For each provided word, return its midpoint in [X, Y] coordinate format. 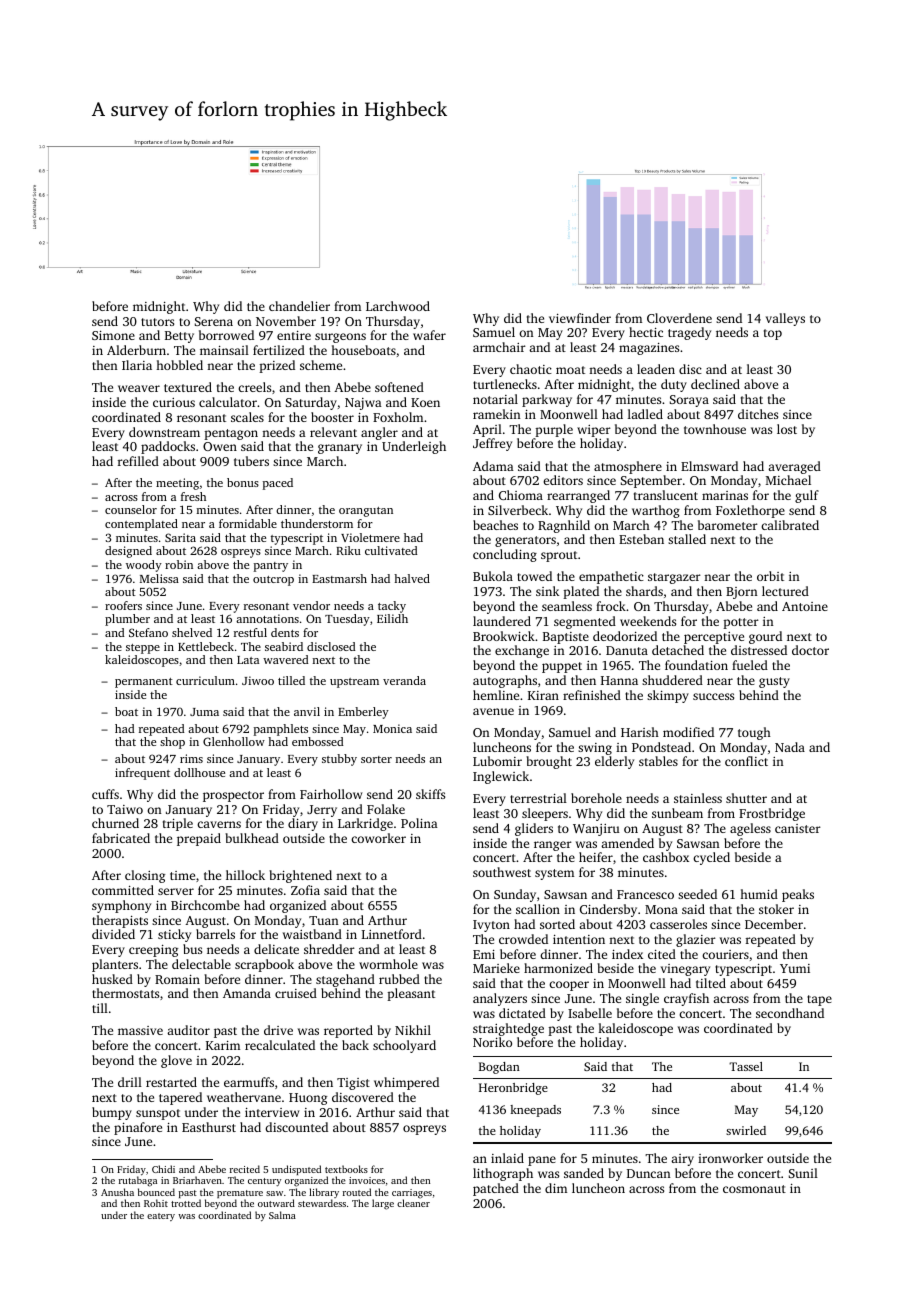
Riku [348, 550]
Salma [282, 1215]
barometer [728, 525]
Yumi [795, 968]
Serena [214, 321]
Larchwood [398, 306]
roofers [123, 605]
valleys [785, 319]
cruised [296, 993]
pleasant [411, 994]
